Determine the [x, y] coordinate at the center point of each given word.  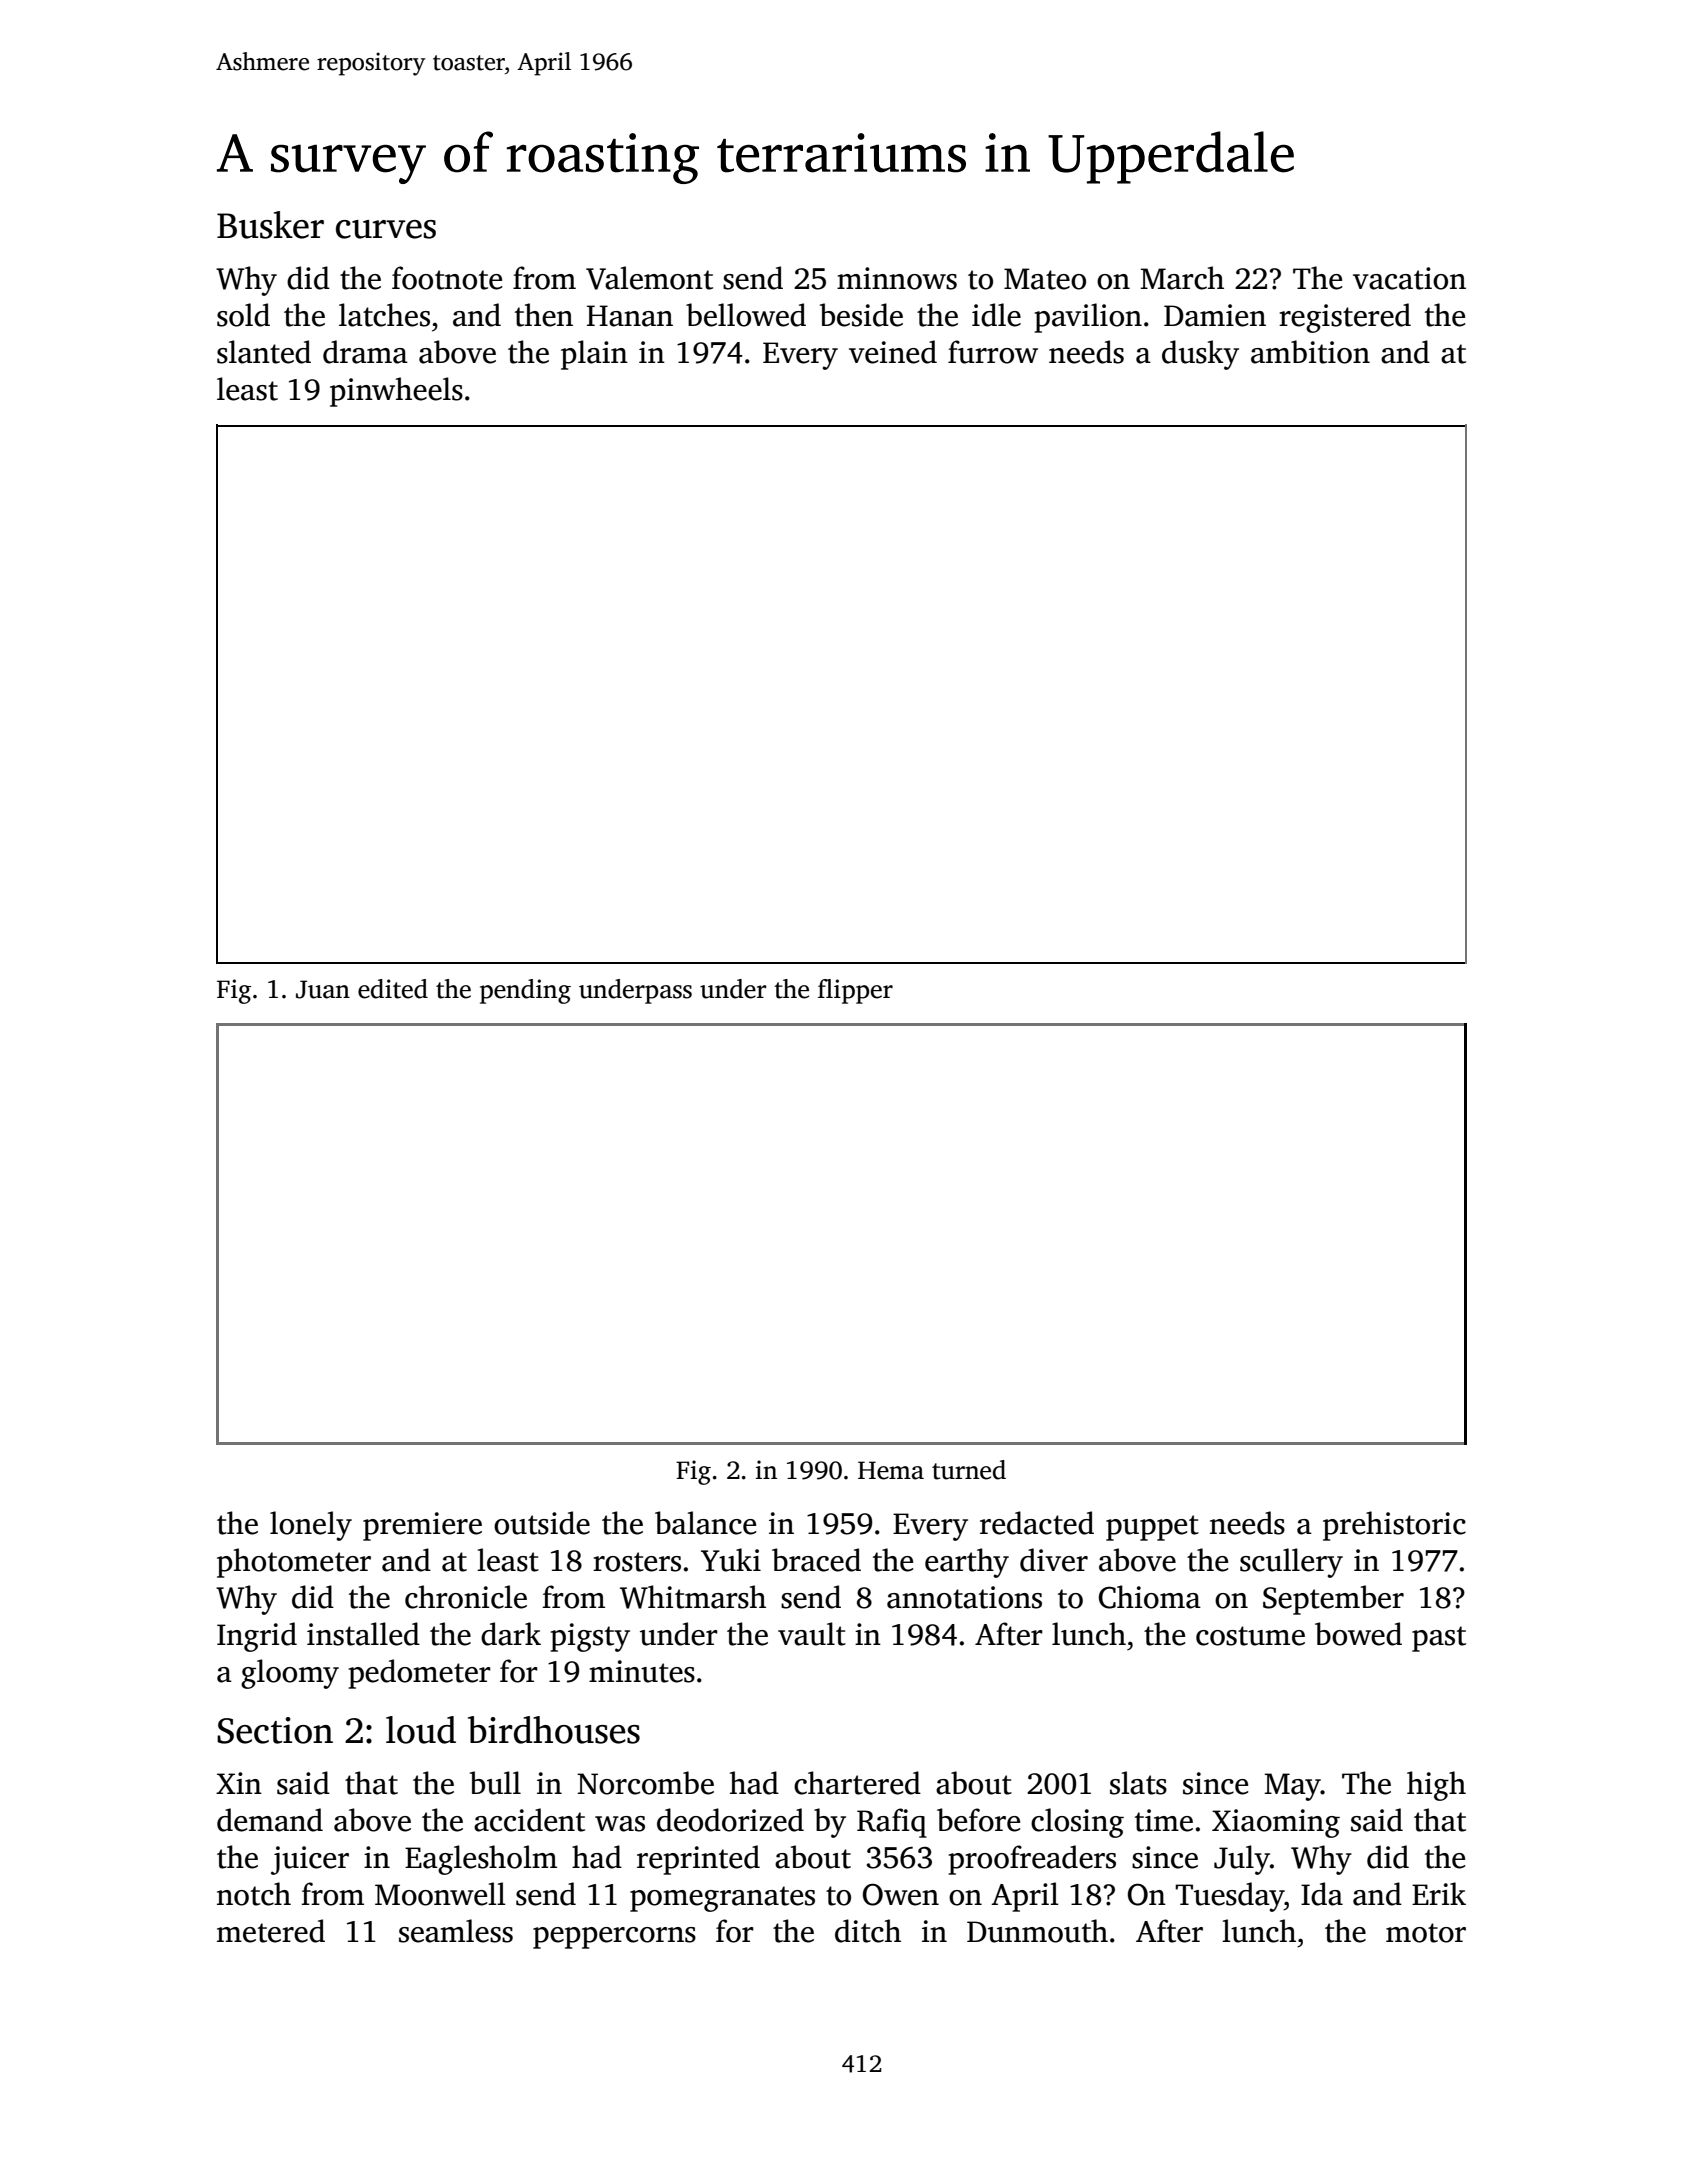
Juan [323, 989]
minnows [897, 278]
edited [393, 989]
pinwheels [396, 392]
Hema [891, 1470]
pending [525, 991]
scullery [1291, 1563]
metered [271, 1931]
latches [384, 315]
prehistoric [1394, 1526]
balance [705, 1523]
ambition [1310, 352]
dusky [1200, 355]
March [1182, 278]
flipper [855, 991]
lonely [311, 1526]
